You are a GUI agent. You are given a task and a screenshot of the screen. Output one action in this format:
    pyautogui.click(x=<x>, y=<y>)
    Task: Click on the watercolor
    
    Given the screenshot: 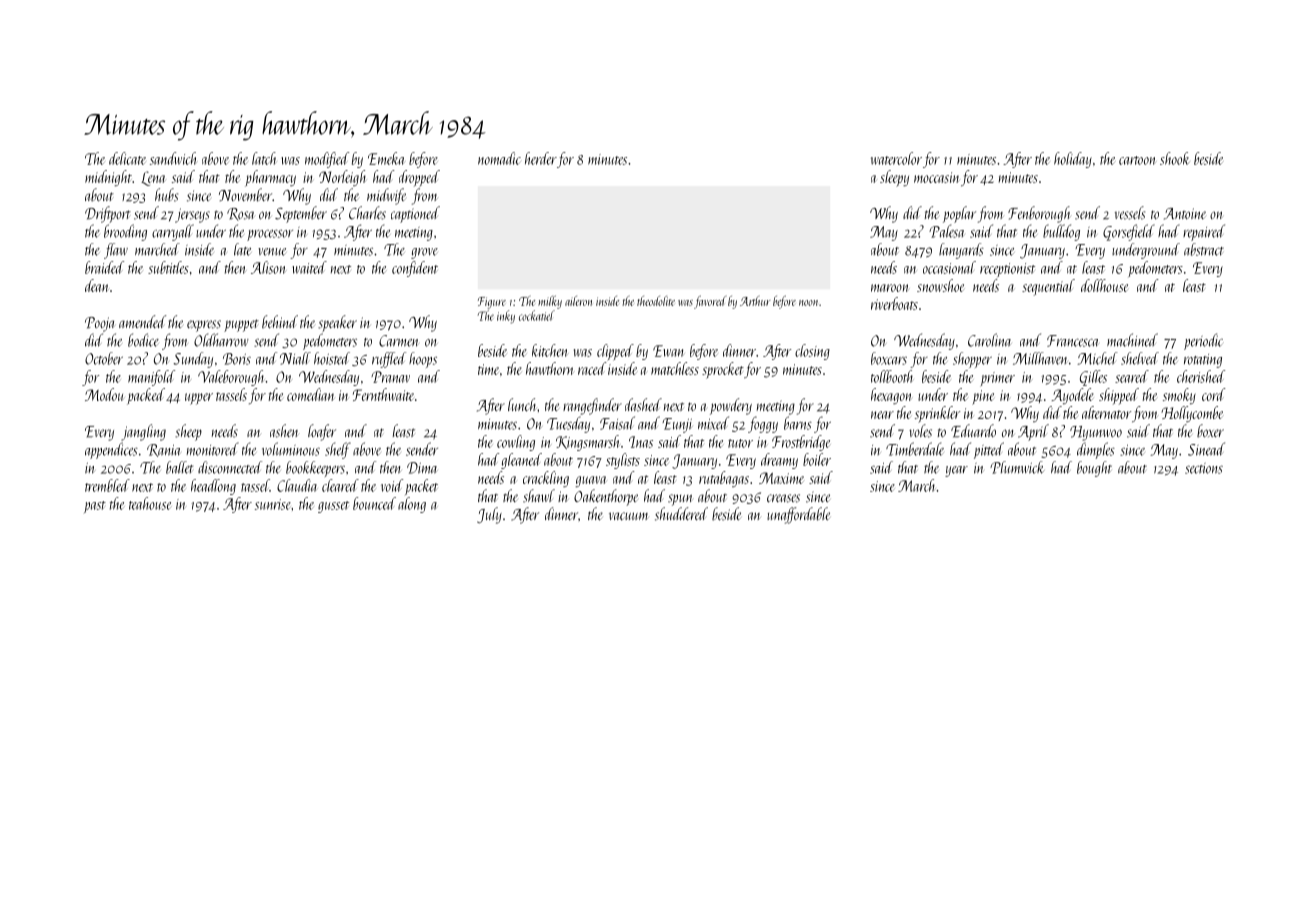 What is the action you would take?
    pyautogui.click(x=896, y=158)
